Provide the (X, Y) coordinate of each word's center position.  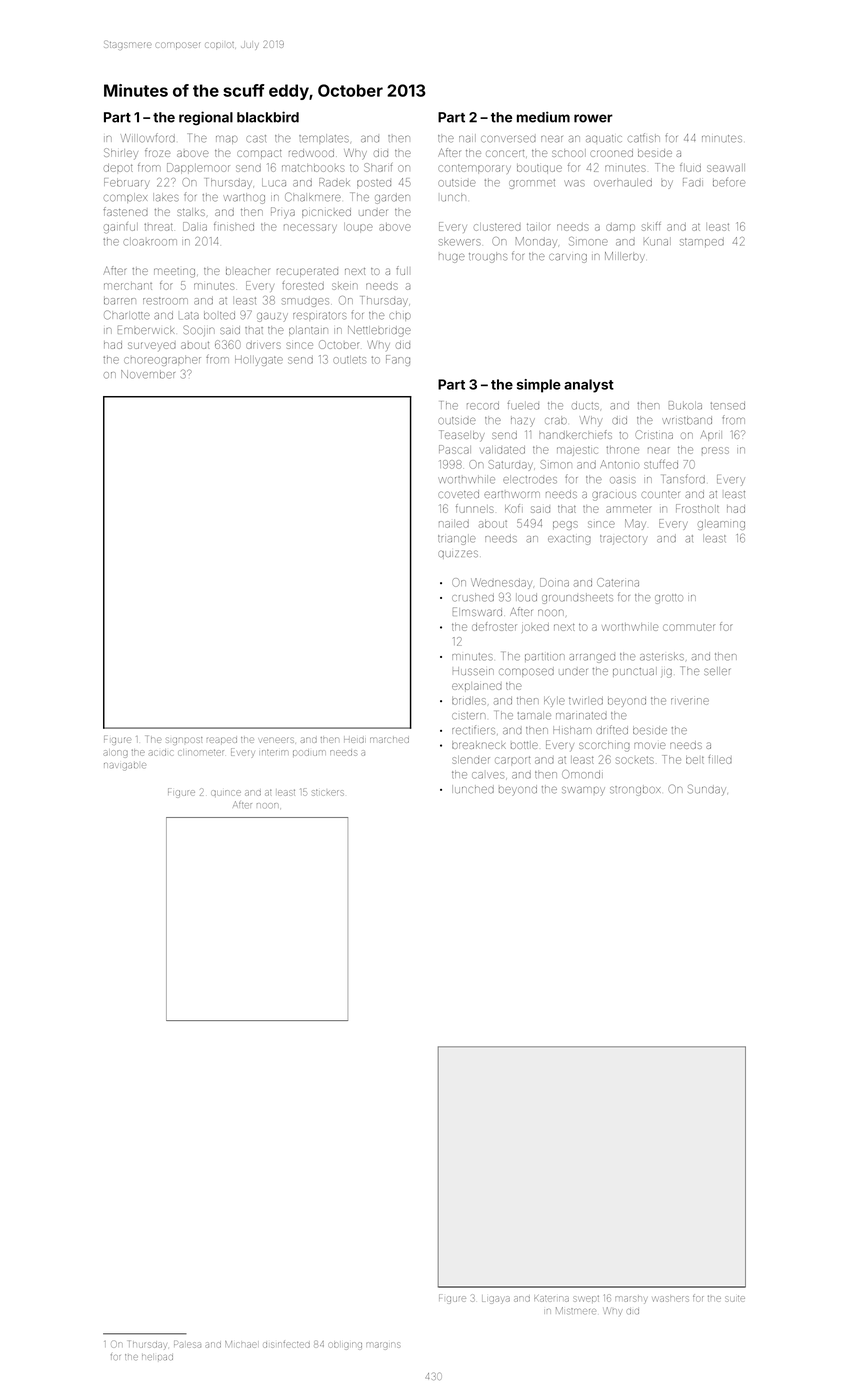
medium (543, 117)
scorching (604, 746)
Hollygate (259, 361)
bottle (524, 745)
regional (206, 118)
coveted (459, 494)
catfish (644, 138)
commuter (689, 627)
